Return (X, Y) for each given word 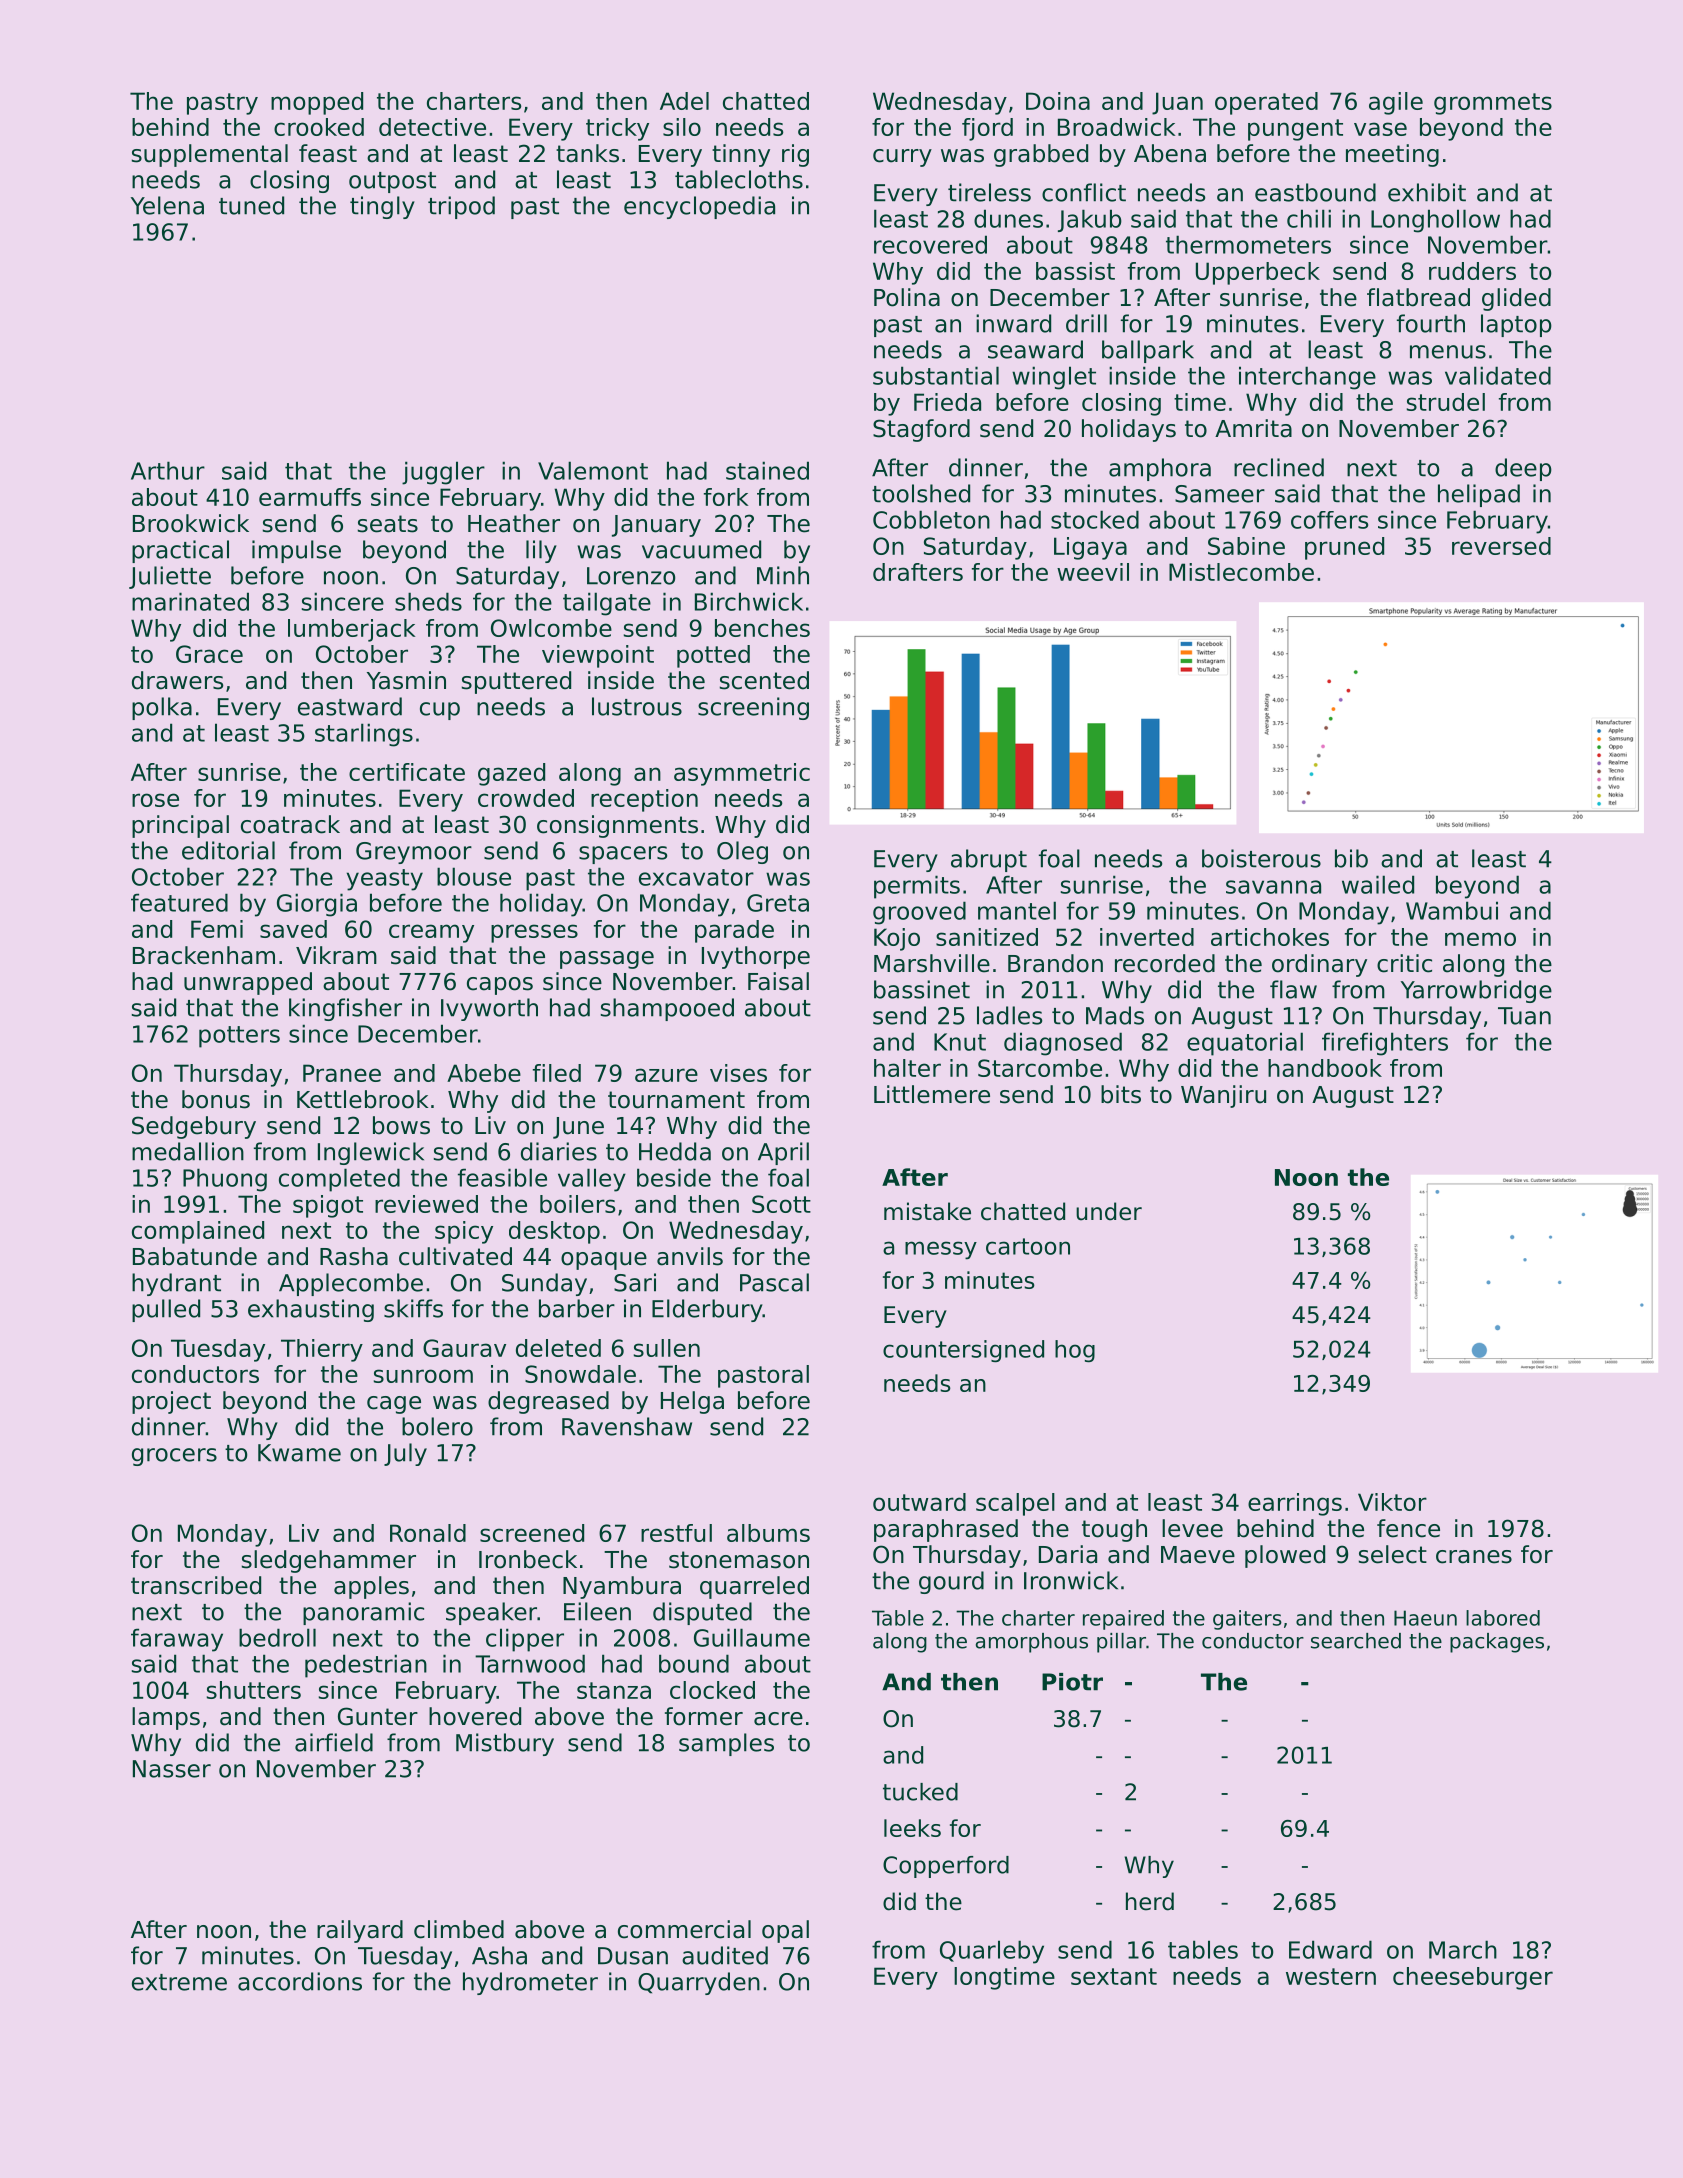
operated (1266, 103)
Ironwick (1071, 1580)
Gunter (378, 1716)
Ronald (428, 1533)
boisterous (1261, 858)
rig (795, 155)
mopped (317, 103)
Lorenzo (631, 576)
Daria (1068, 1554)
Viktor (1392, 1502)
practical (180, 551)
